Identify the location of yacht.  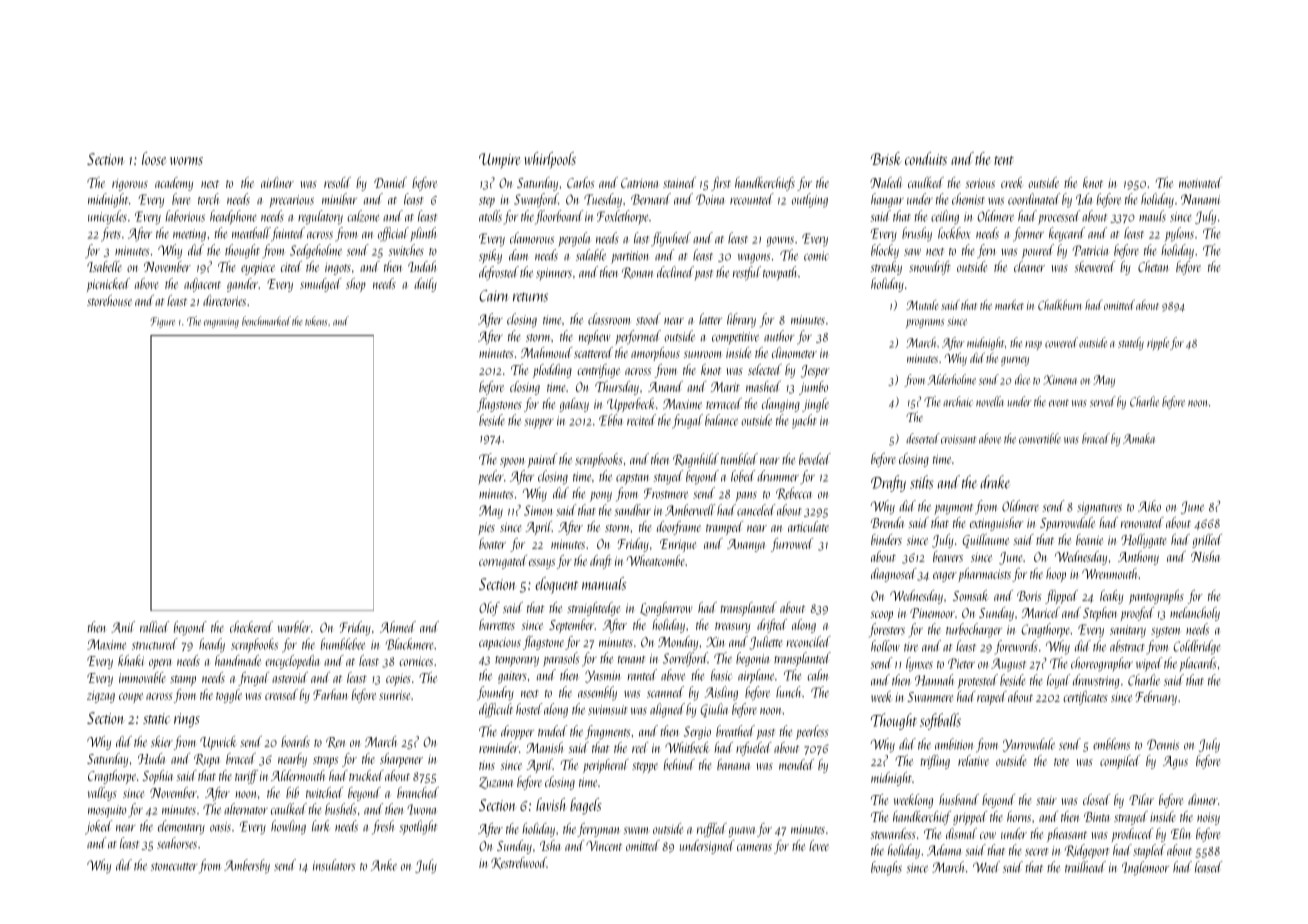
(804, 421).
